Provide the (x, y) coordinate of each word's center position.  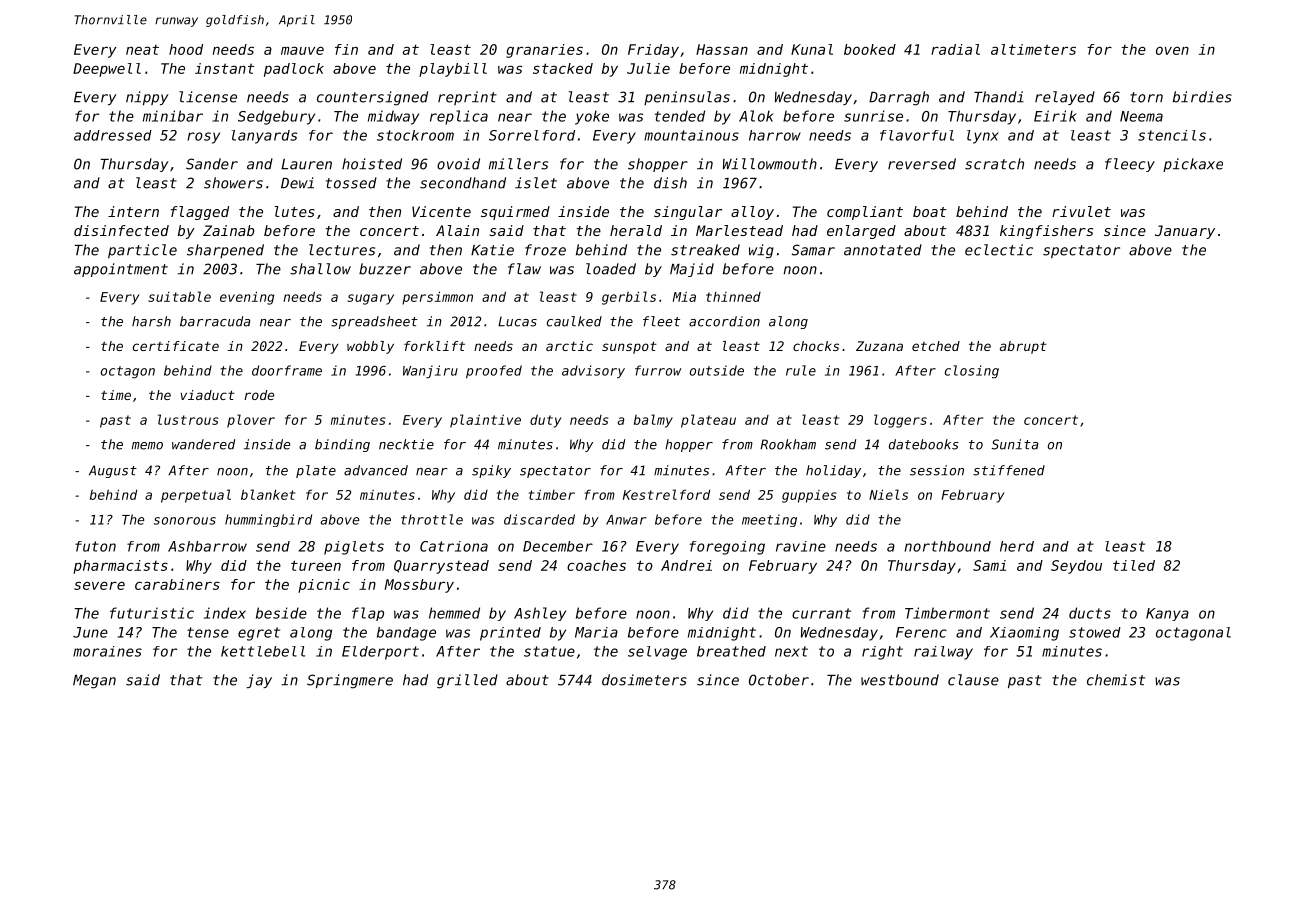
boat (930, 211)
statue (549, 651)
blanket (268, 494)
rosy (203, 138)
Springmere (350, 681)
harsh (151, 321)
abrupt (1023, 347)
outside (717, 370)
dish (670, 183)
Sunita (1015, 444)
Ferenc (921, 632)
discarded (539, 519)
